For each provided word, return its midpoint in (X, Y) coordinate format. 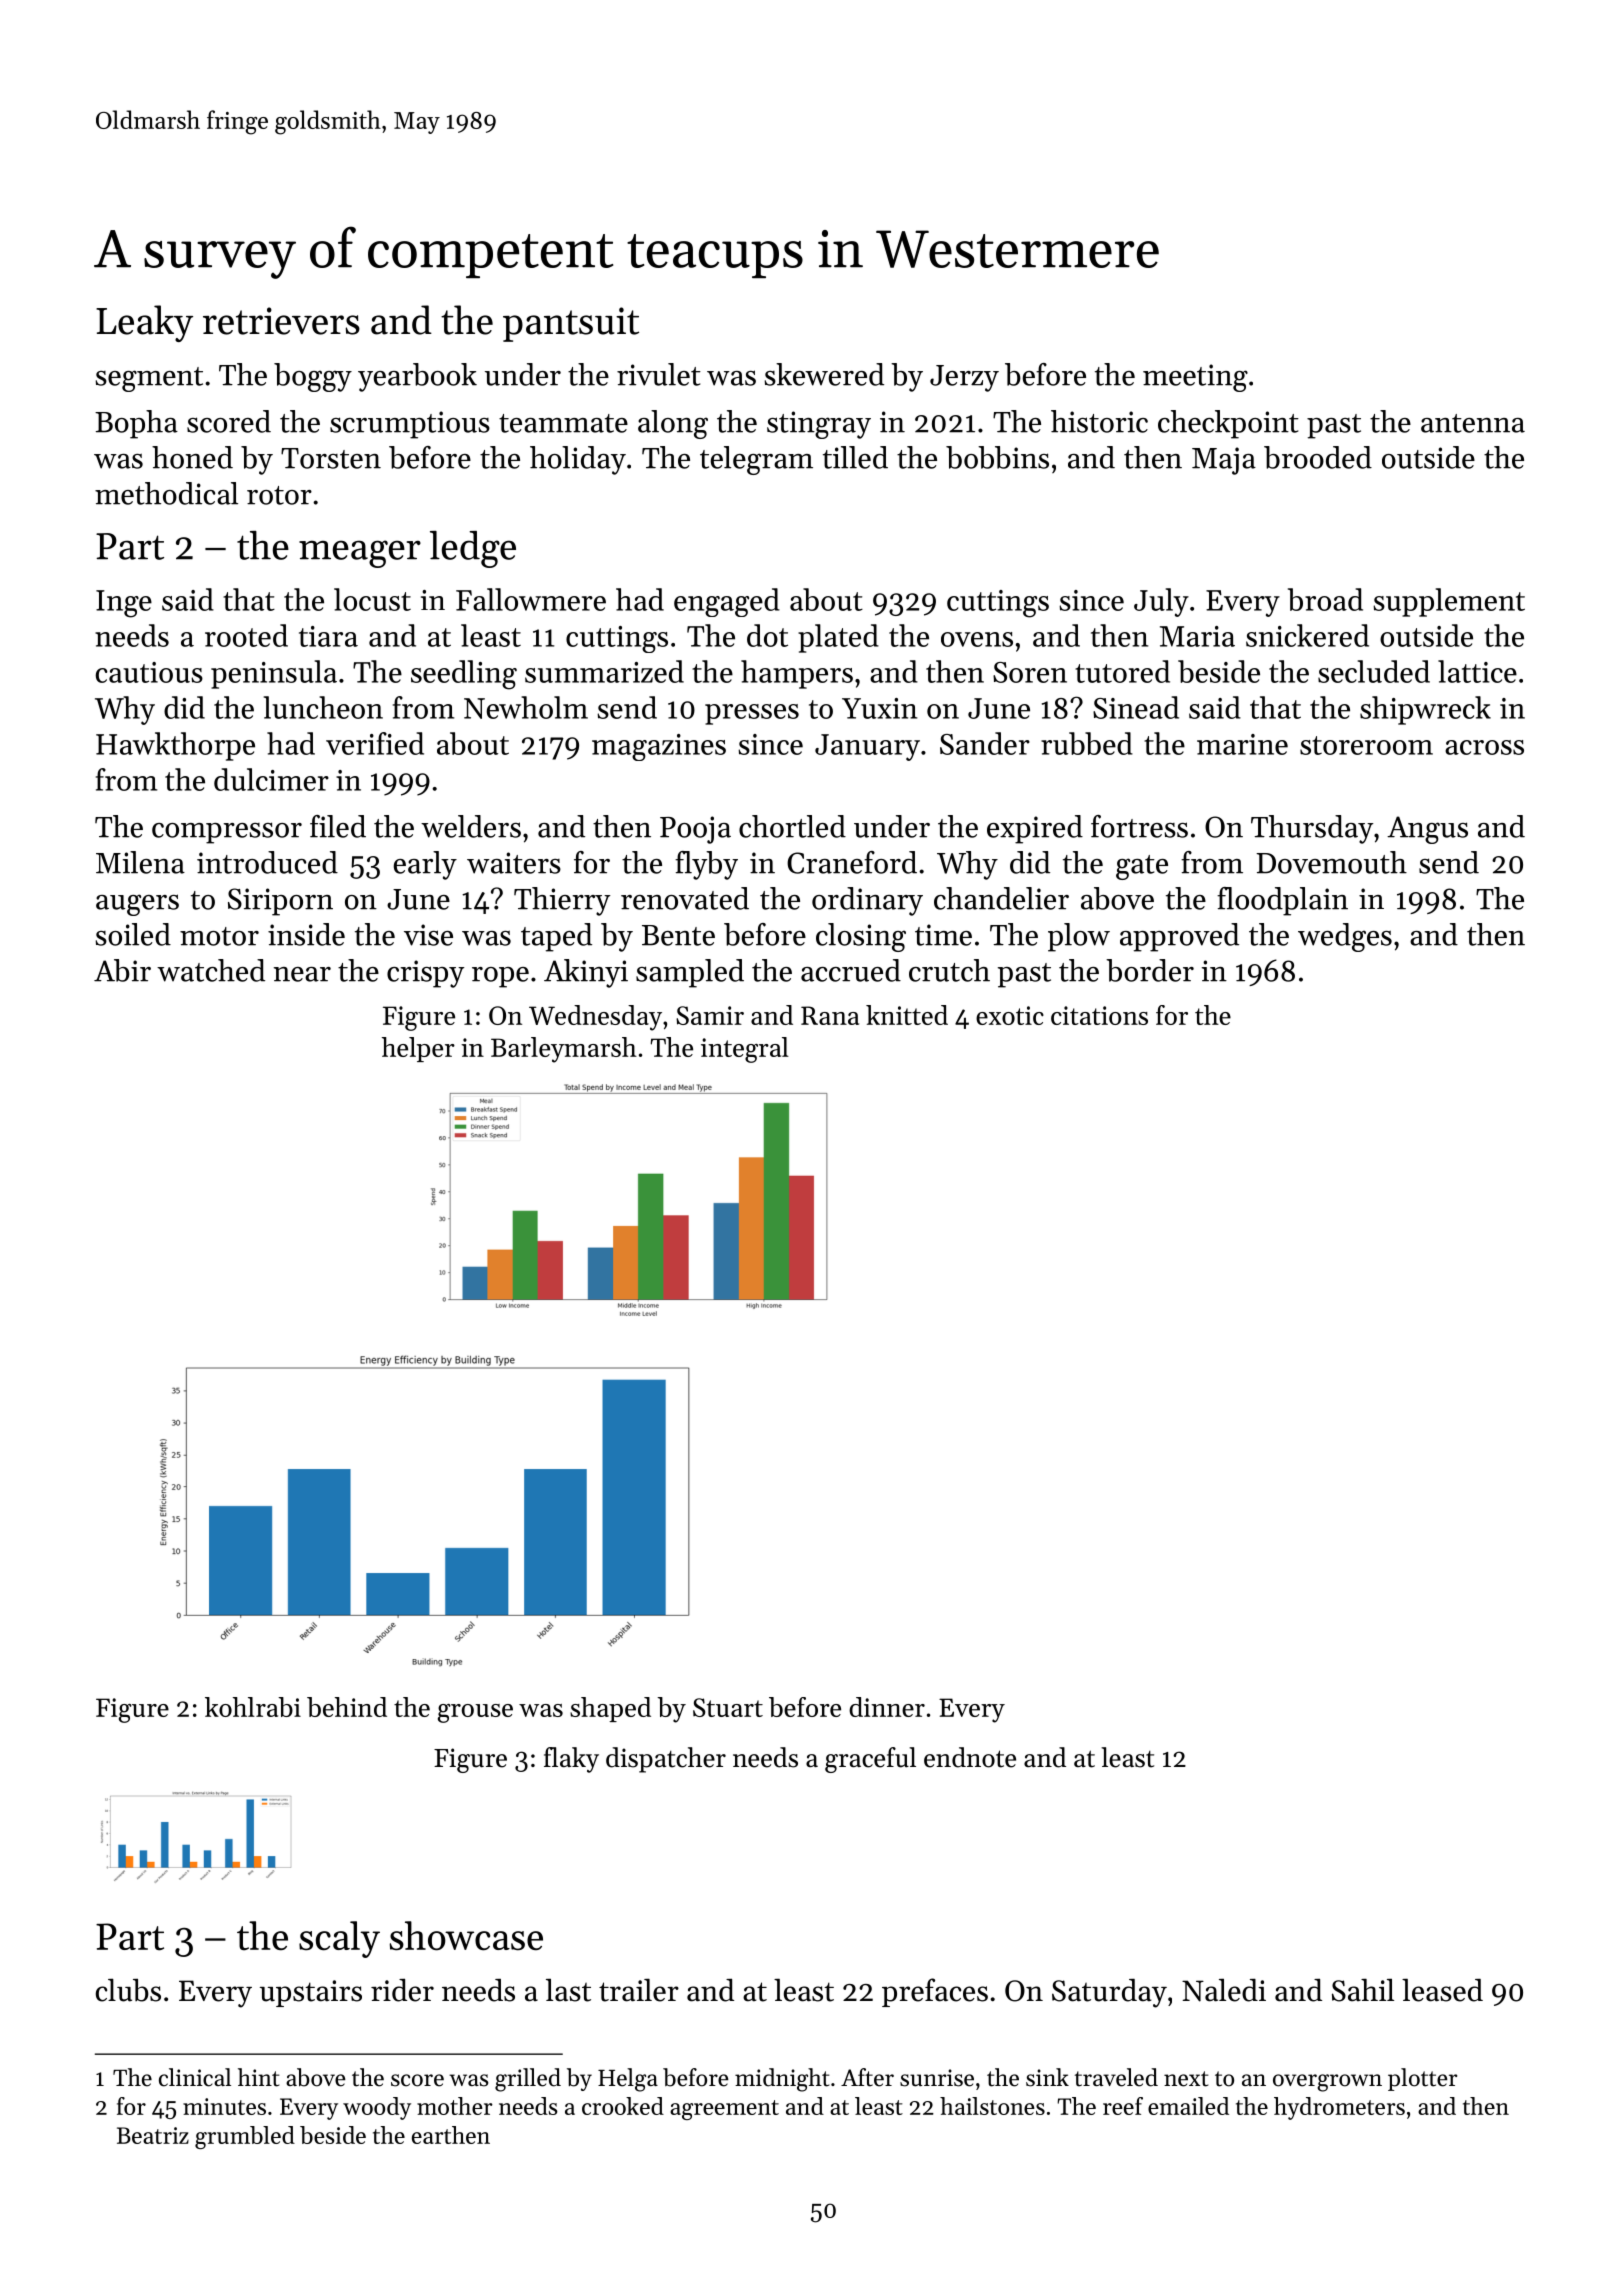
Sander (985, 743)
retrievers (281, 321)
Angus (1427, 830)
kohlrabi (253, 1707)
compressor (227, 833)
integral (745, 1050)
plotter (1422, 2079)
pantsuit (571, 324)
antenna (1473, 423)
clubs (128, 1990)
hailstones (992, 2106)
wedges (1345, 937)
